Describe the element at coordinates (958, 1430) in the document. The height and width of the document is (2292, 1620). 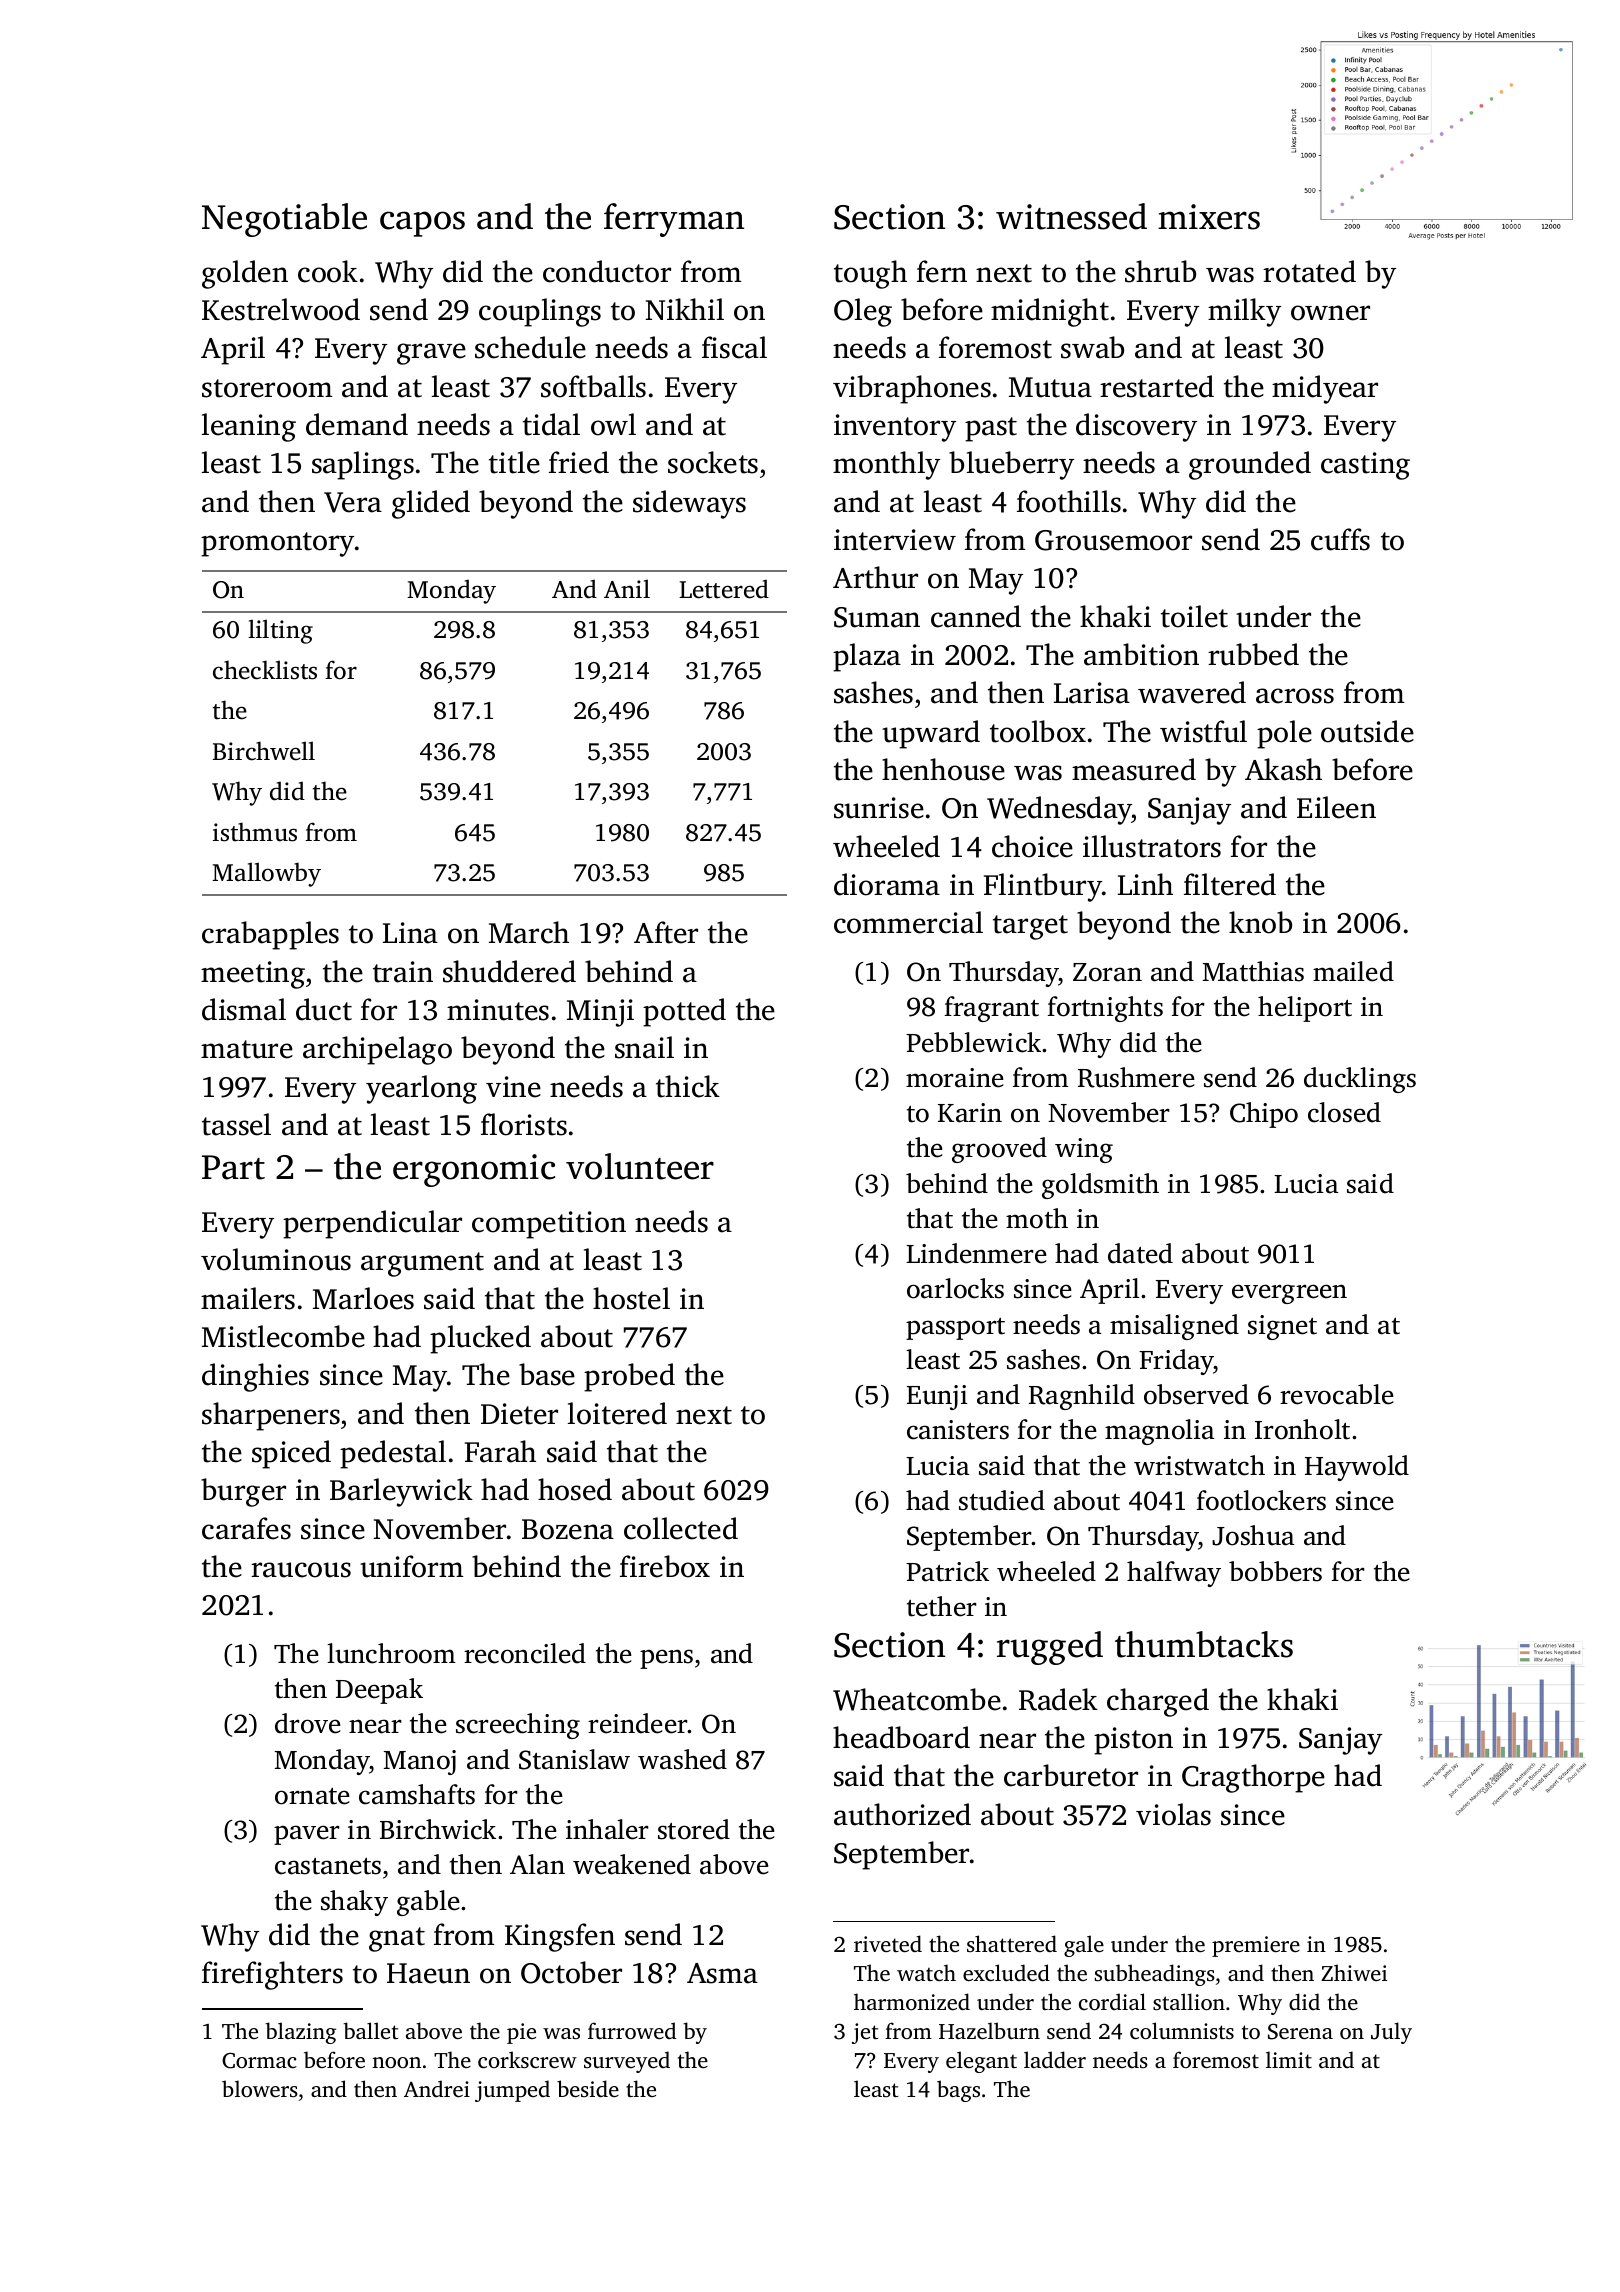
I see `canisters` at that location.
